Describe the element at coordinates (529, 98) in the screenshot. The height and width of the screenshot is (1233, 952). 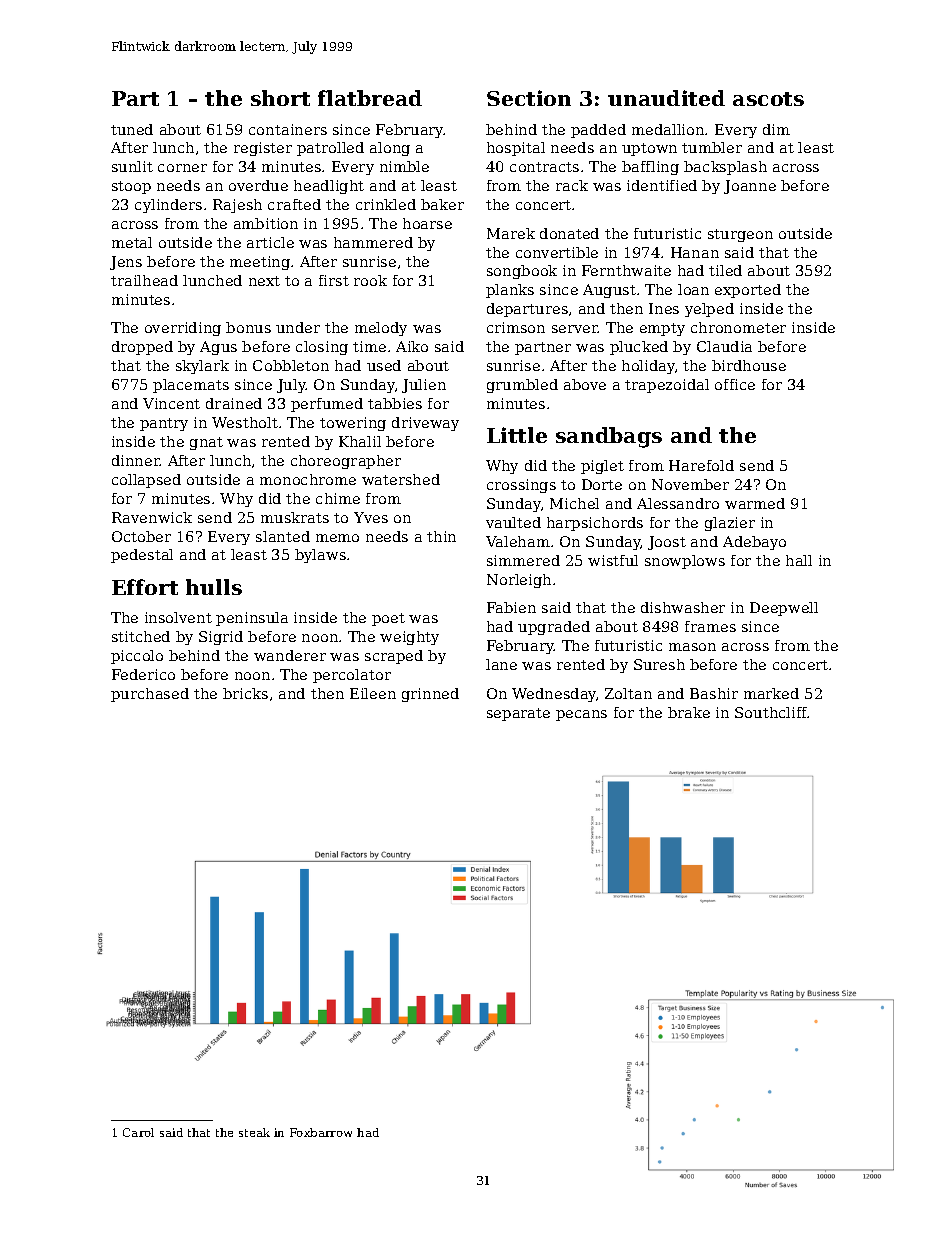
I see `Section` at that location.
